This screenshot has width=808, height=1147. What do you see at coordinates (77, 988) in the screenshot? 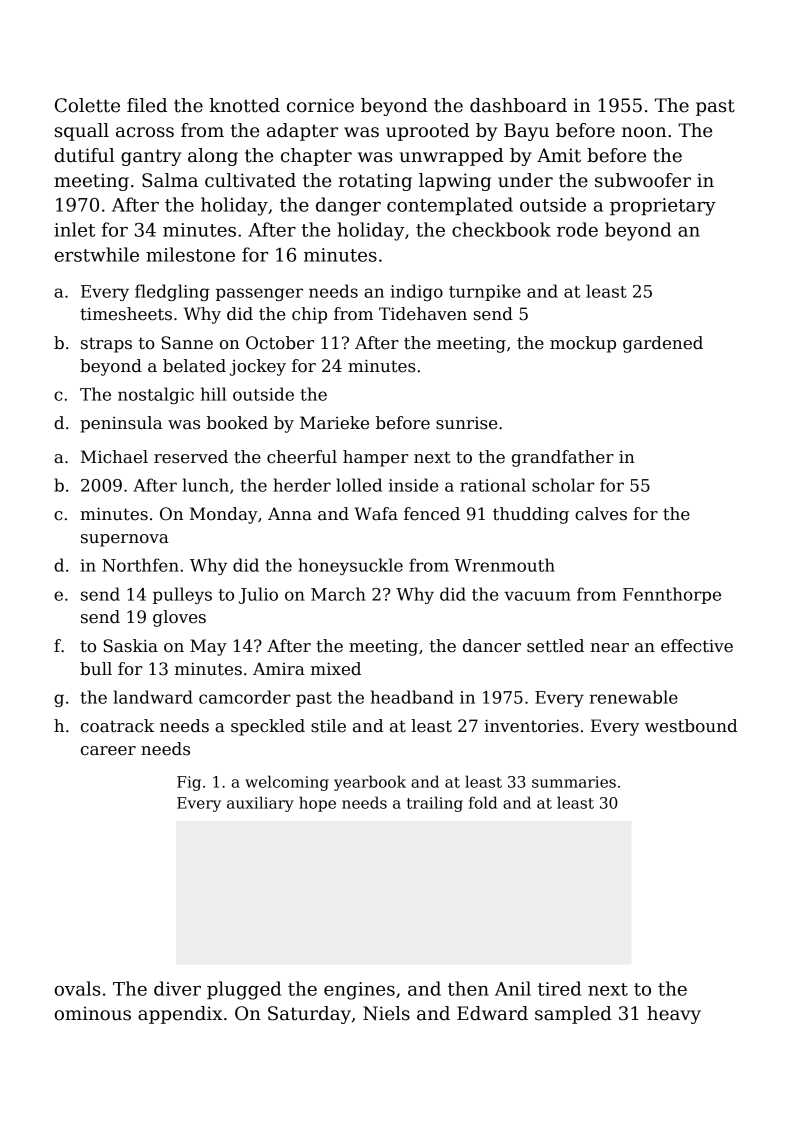
I see `ovals` at bounding box center [77, 988].
